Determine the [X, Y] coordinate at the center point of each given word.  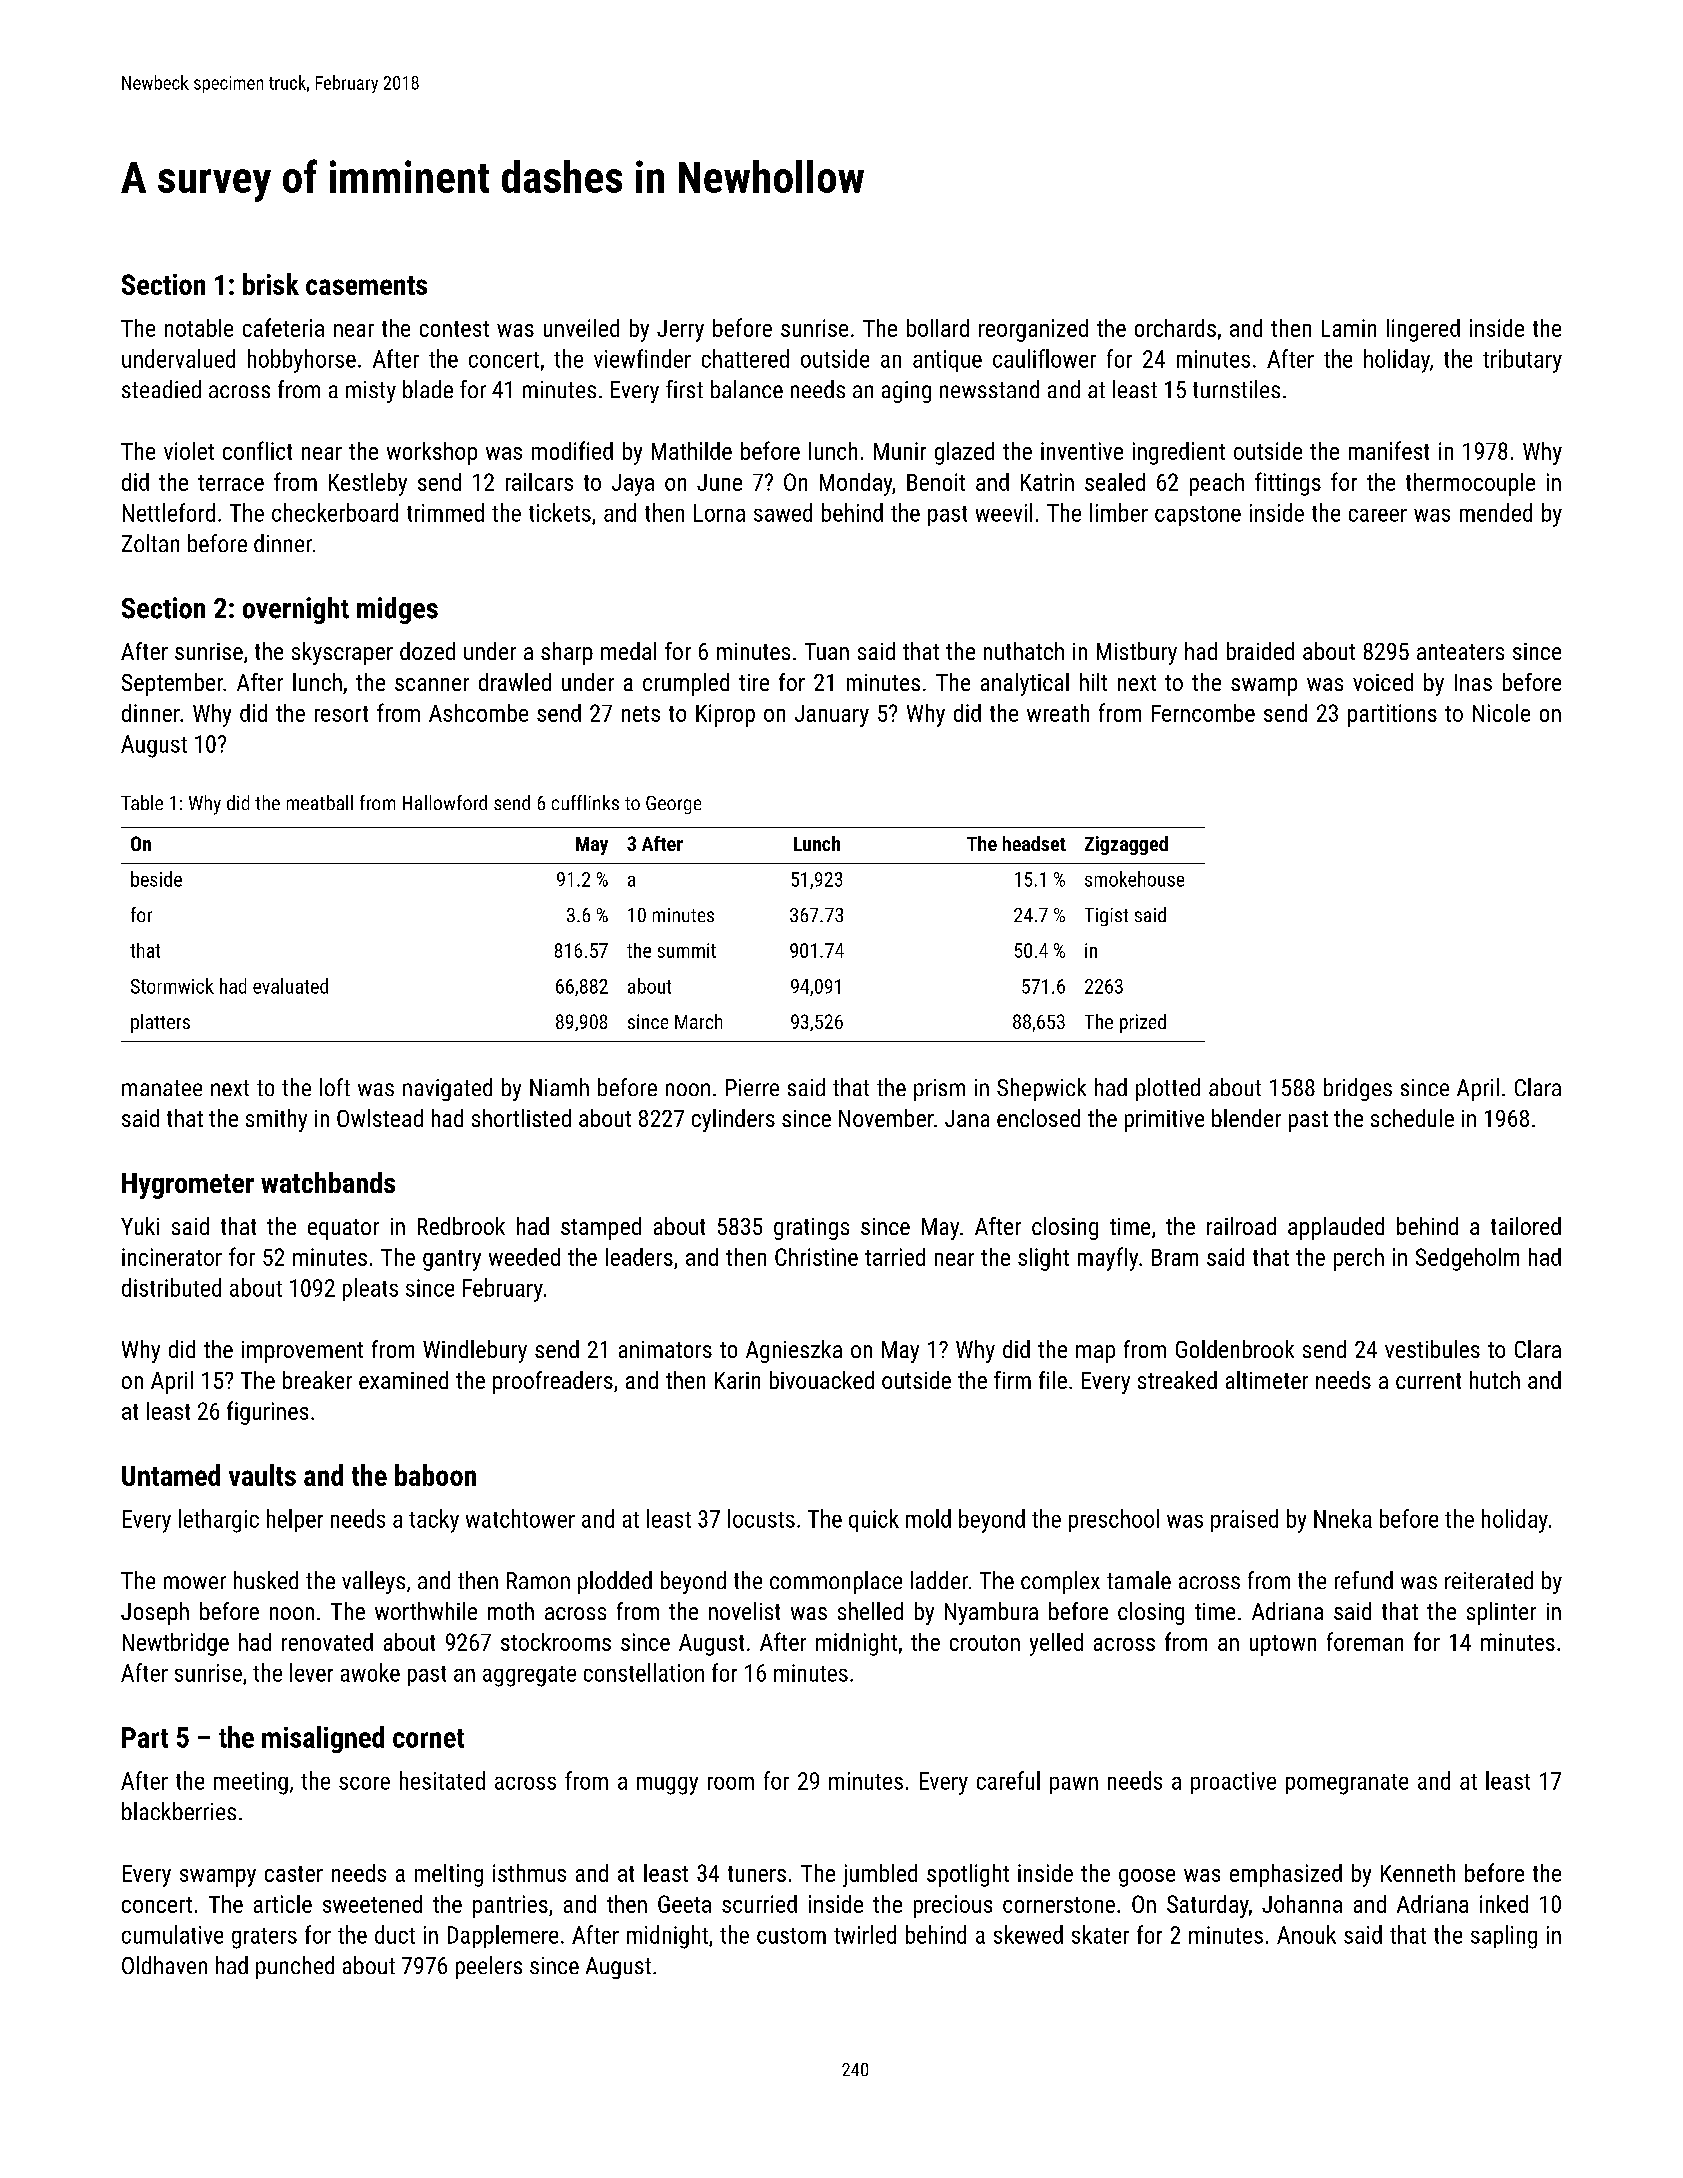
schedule [1412, 1118]
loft [335, 1087]
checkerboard [335, 512]
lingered [1423, 330]
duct [395, 1934]
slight [1043, 1259]
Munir [900, 451]
